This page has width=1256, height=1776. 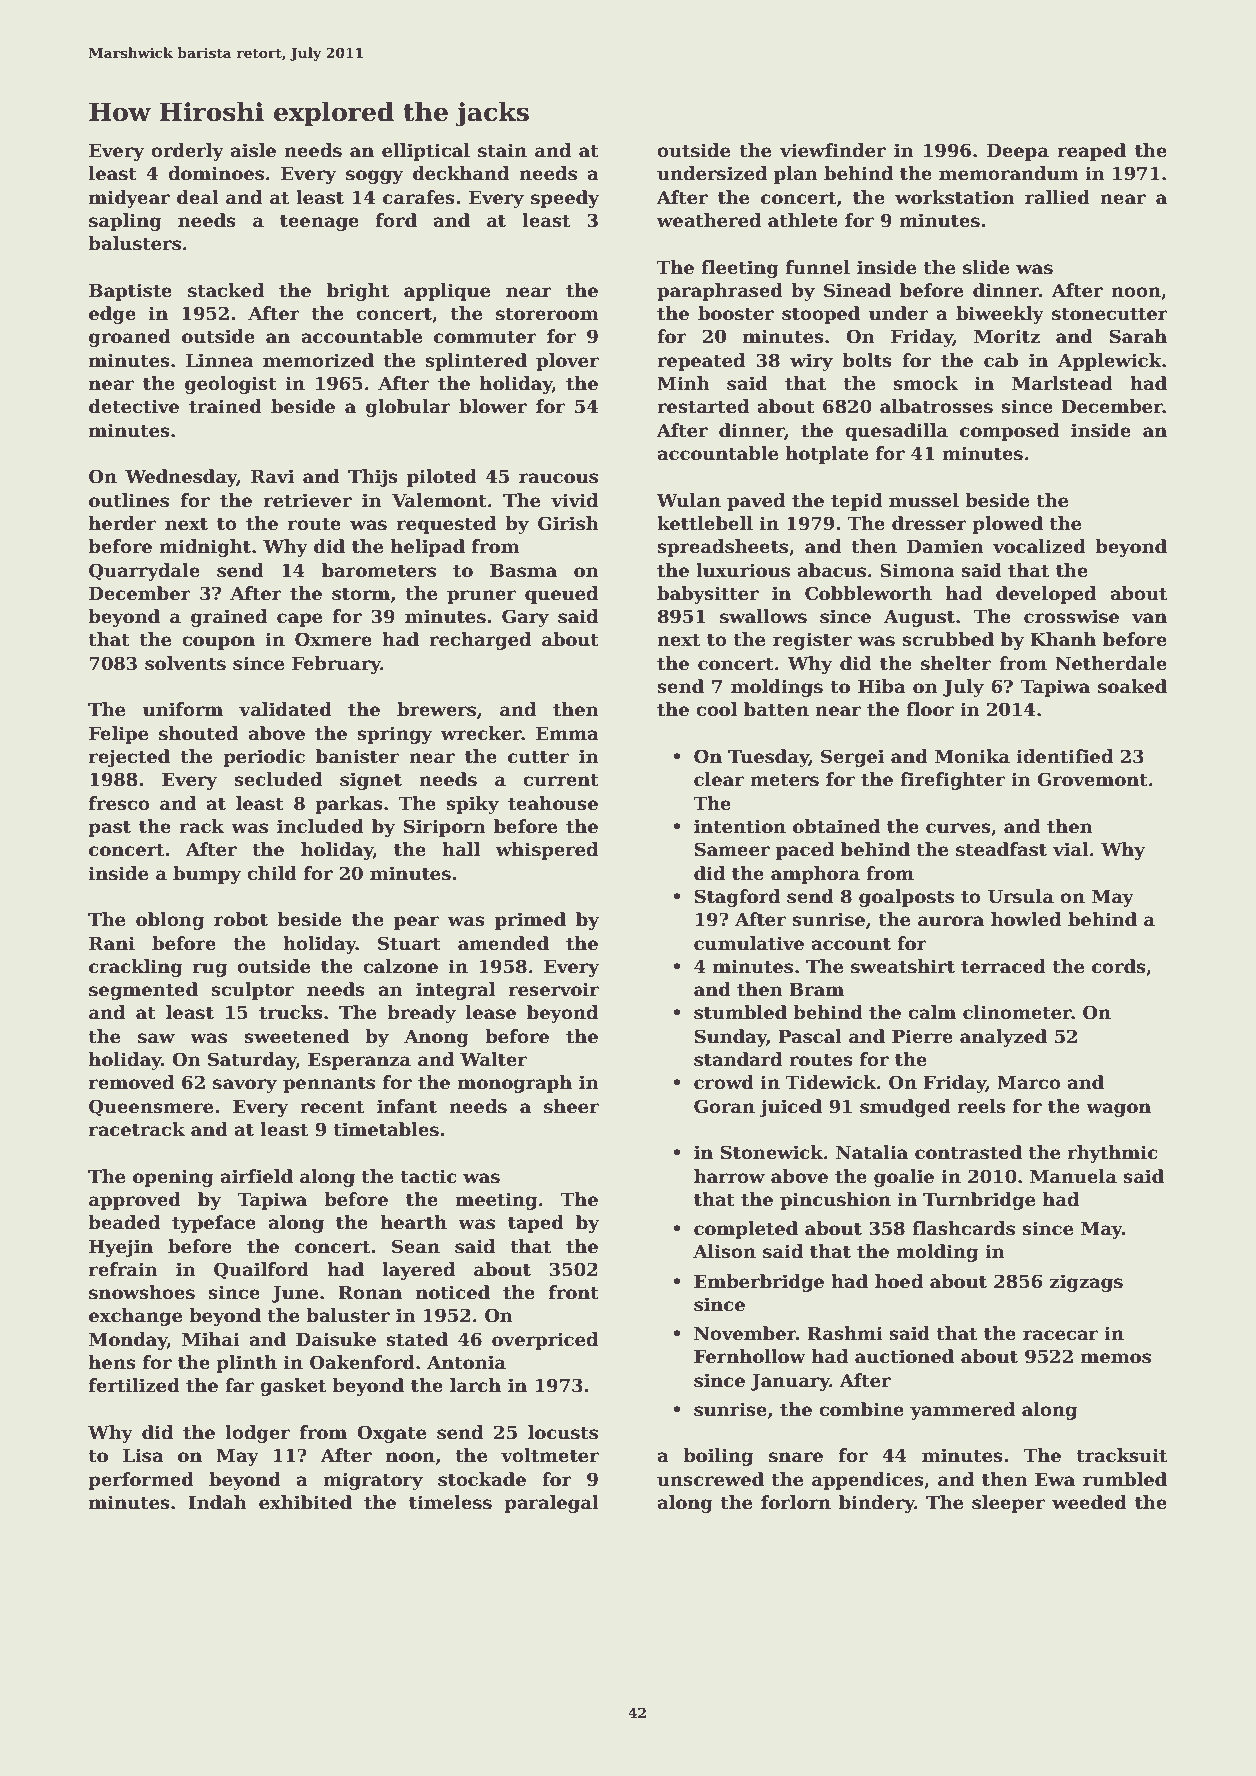 What do you see at coordinates (419, 197) in the page?
I see `carafes` at bounding box center [419, 197].
